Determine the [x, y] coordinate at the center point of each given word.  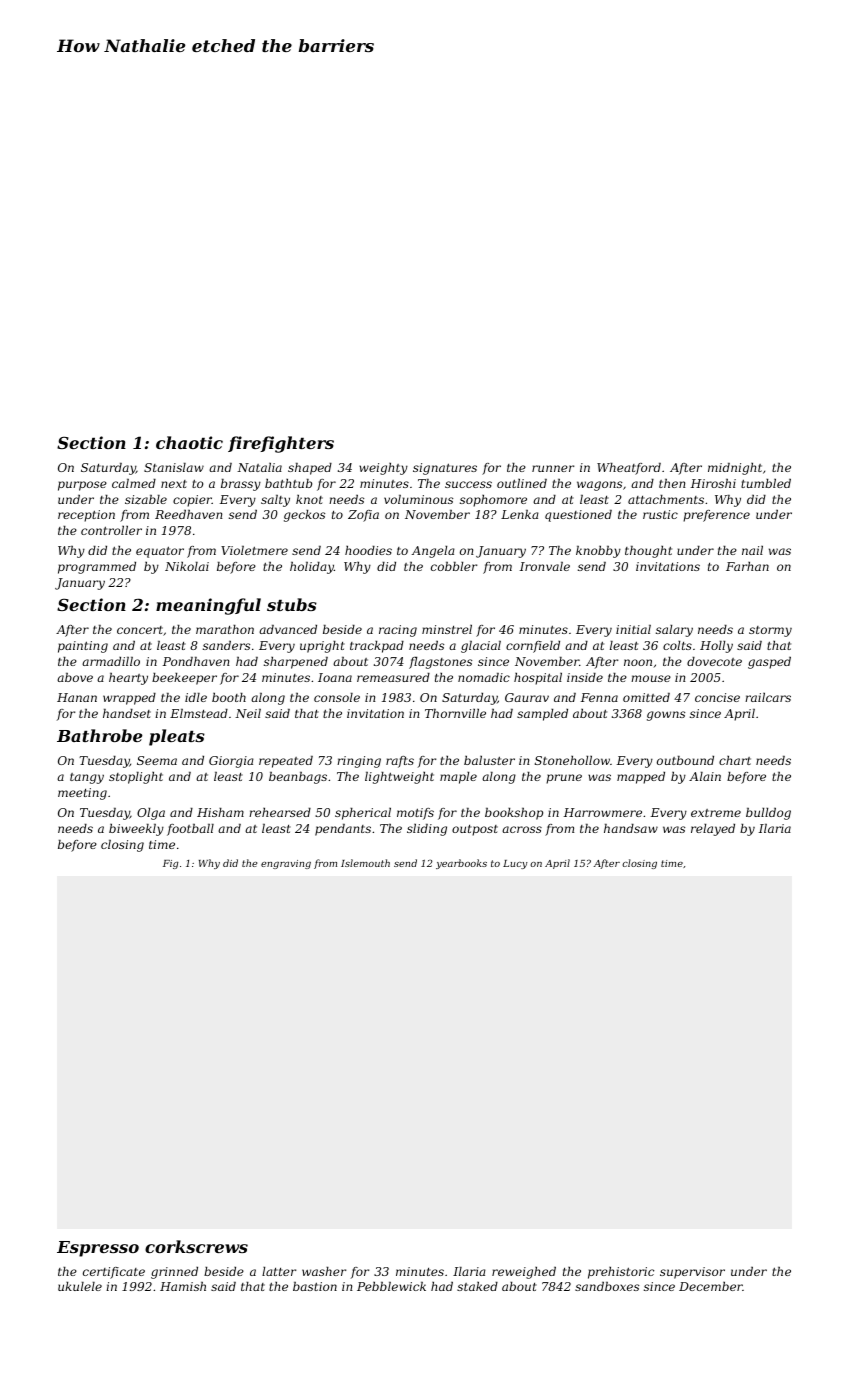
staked [477, 1286]
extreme [716, 813]
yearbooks [461, 864]
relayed [713, 830]
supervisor [692, 1273]
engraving [286, 864]
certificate [114, 1273]
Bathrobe [100, 735]
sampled [542, 715]
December [711, 1286]
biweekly [136, 830]
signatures [445, 469]
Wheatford [629, 469]
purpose [82, 486]
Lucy [515, 864]
